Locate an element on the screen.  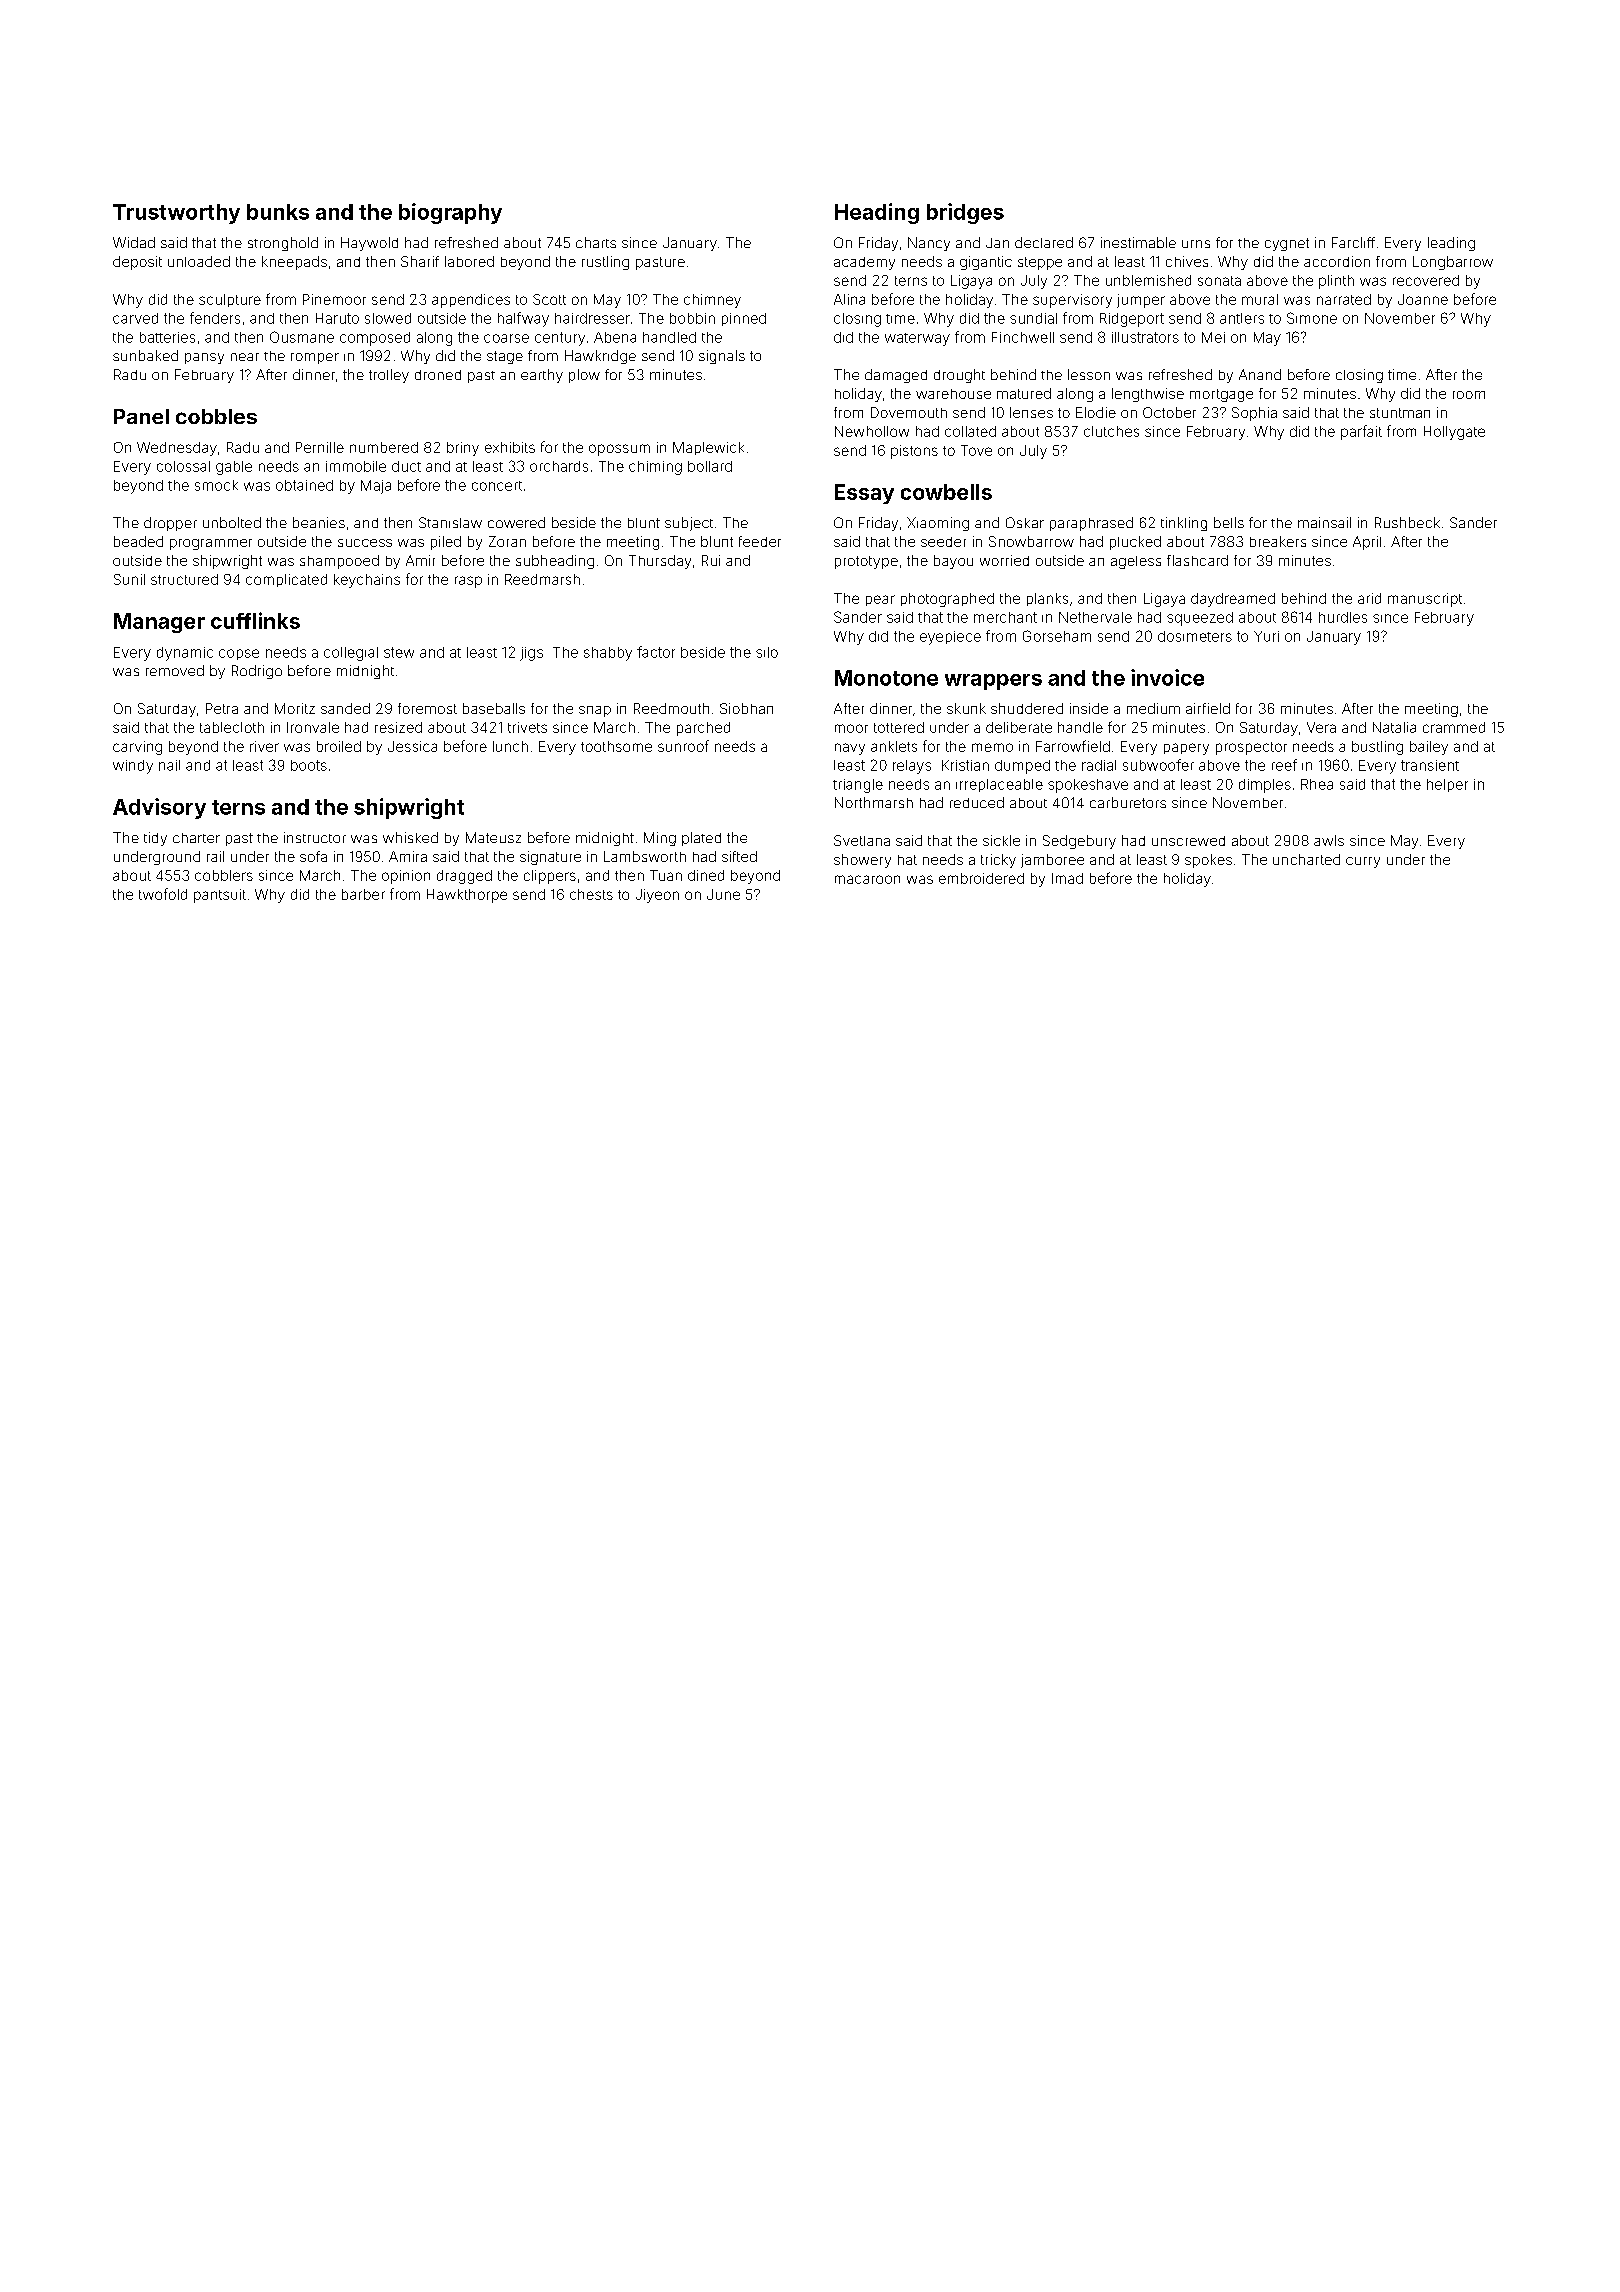
bridges is located at coordinates (965, 213).
